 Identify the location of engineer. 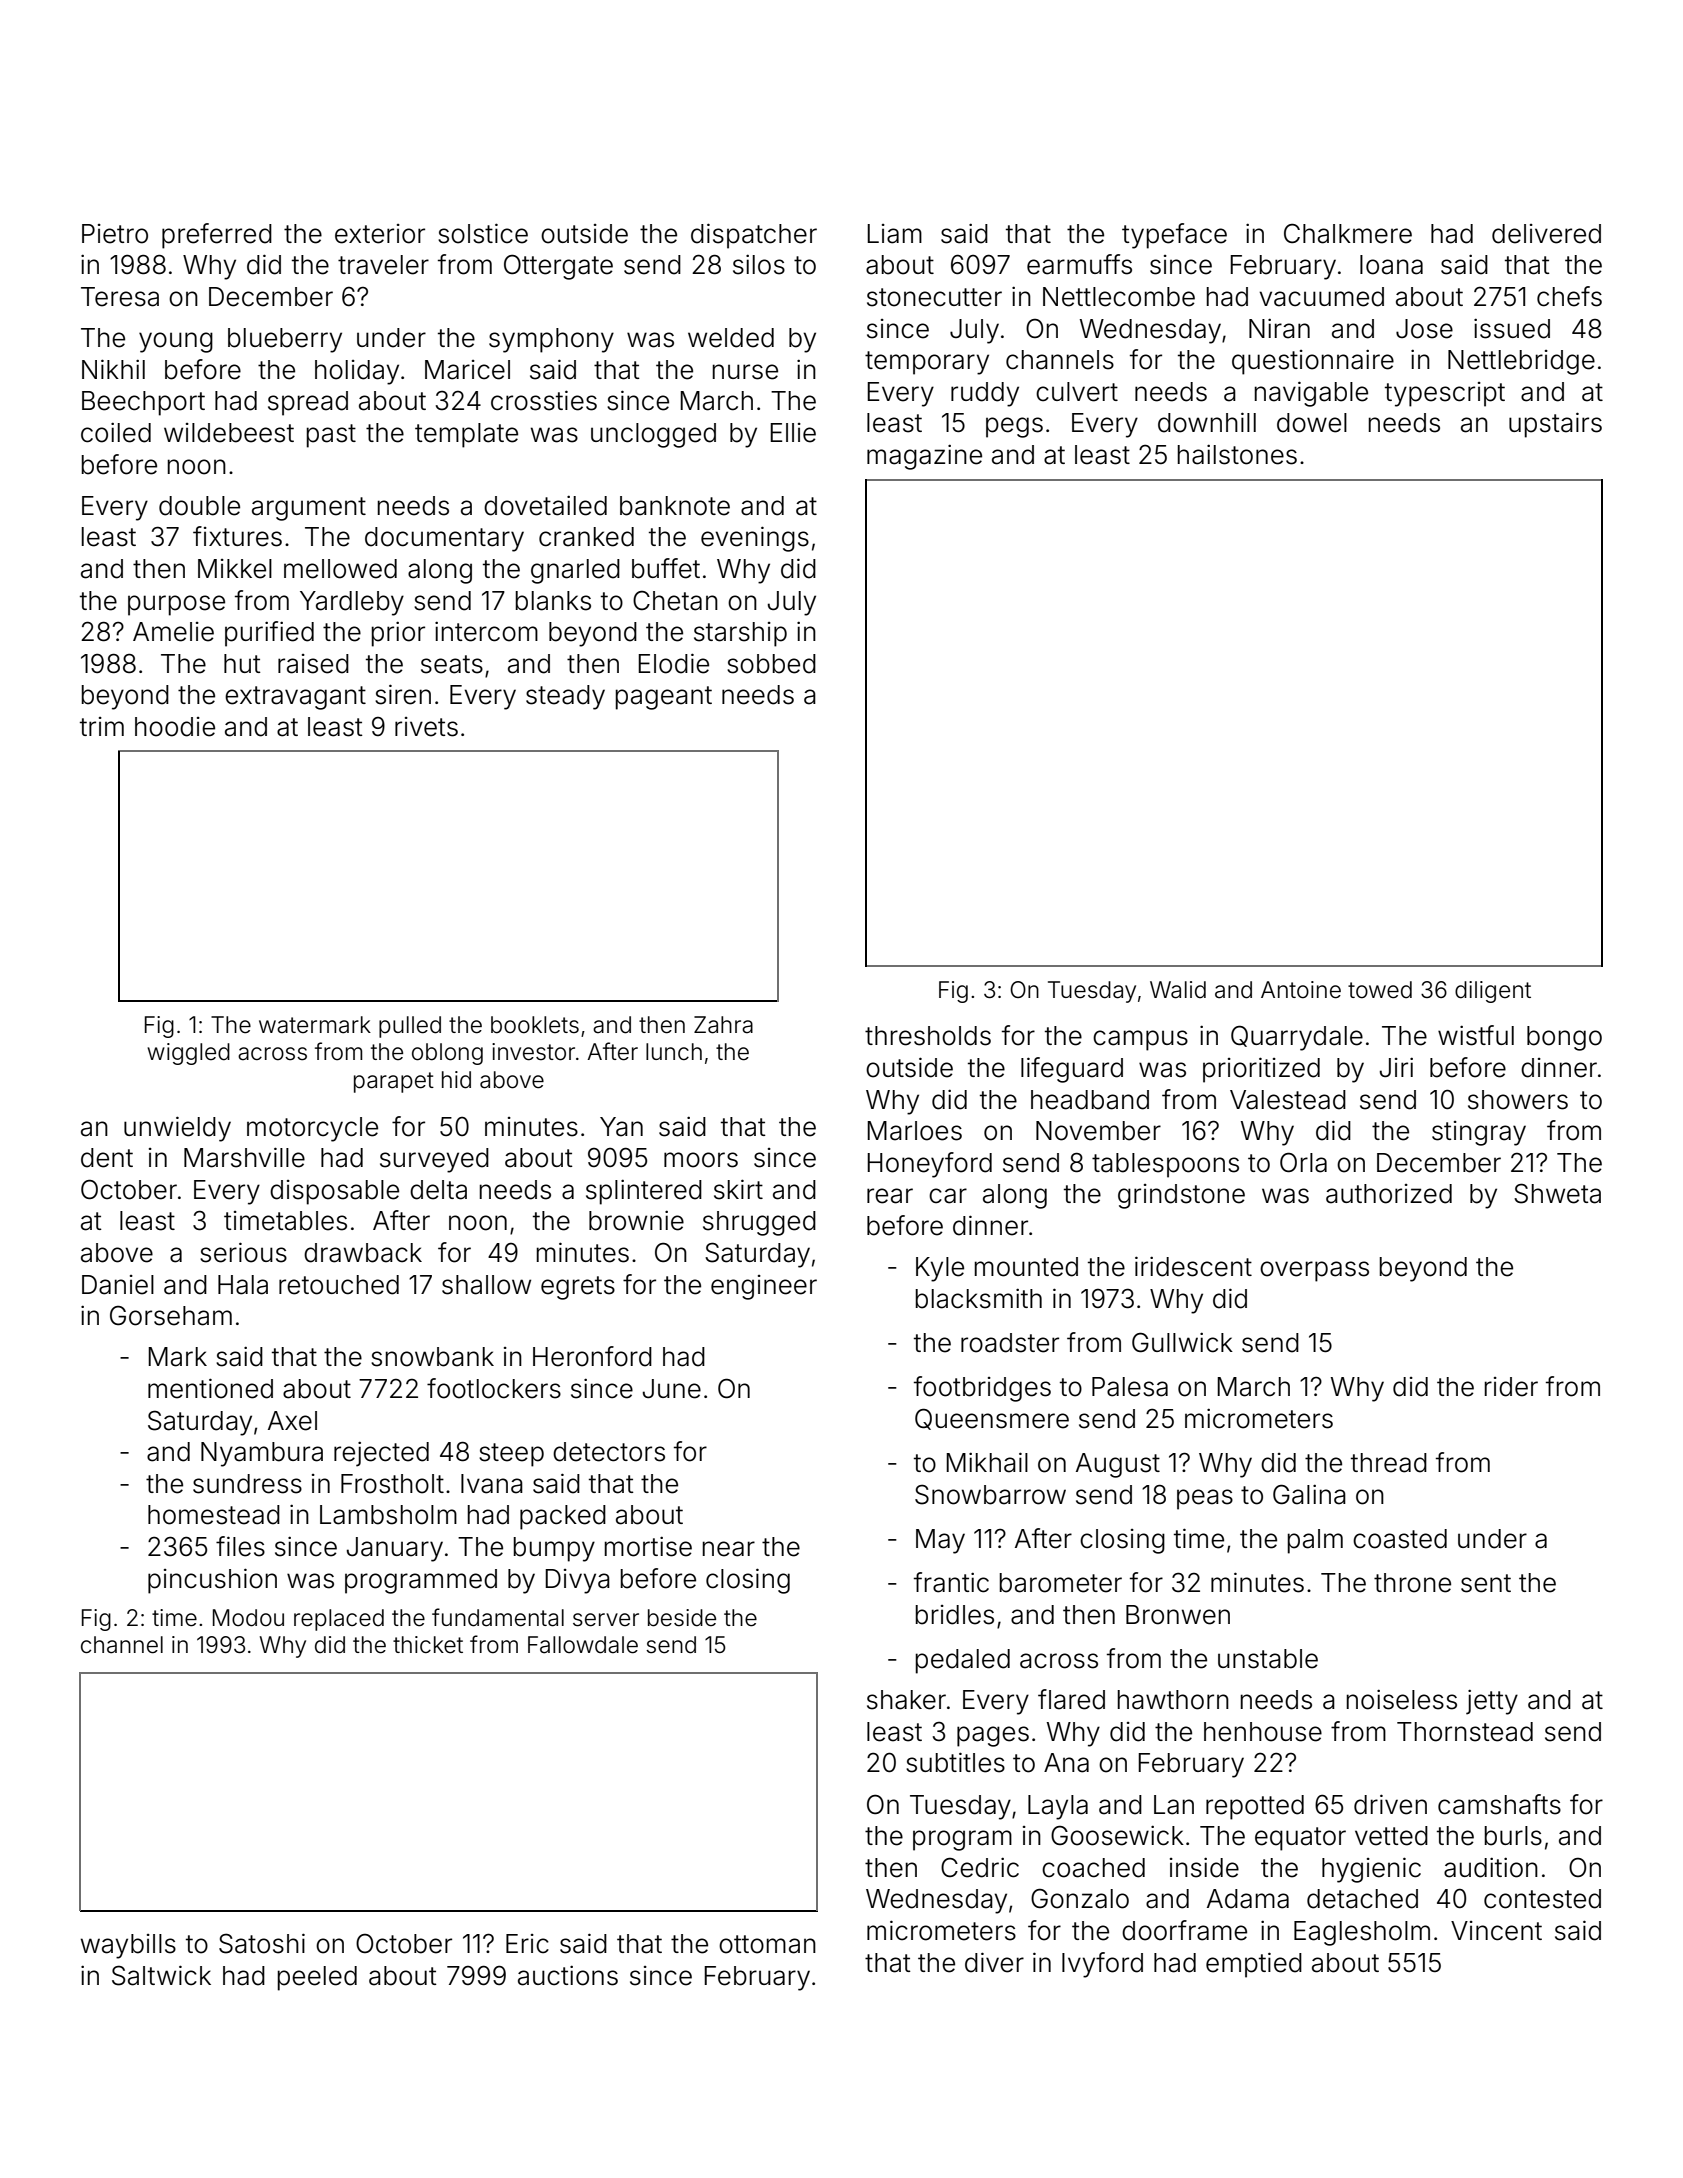
(764, 1287).
